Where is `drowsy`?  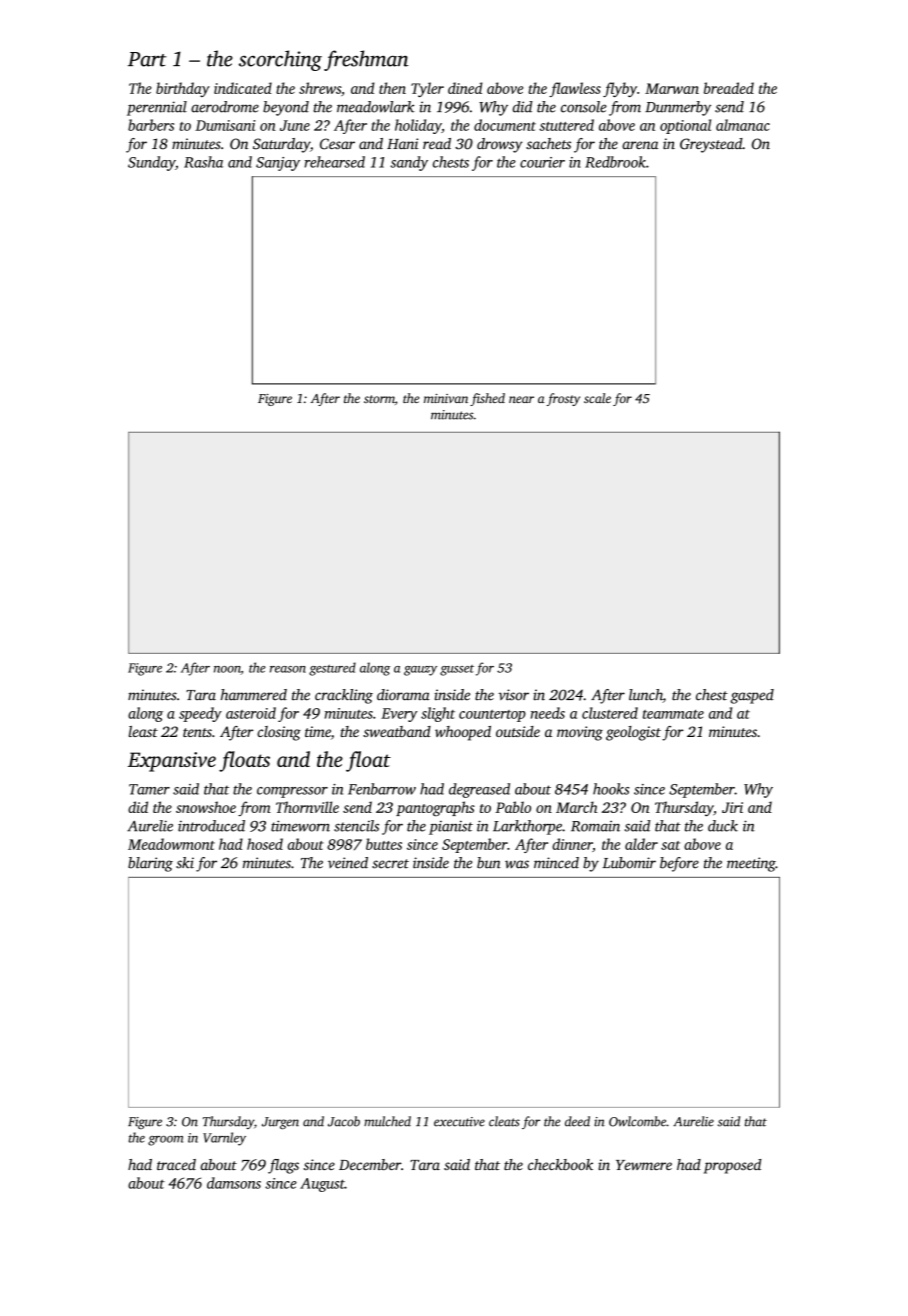
drowsy is located at coordinates (500, 145).
